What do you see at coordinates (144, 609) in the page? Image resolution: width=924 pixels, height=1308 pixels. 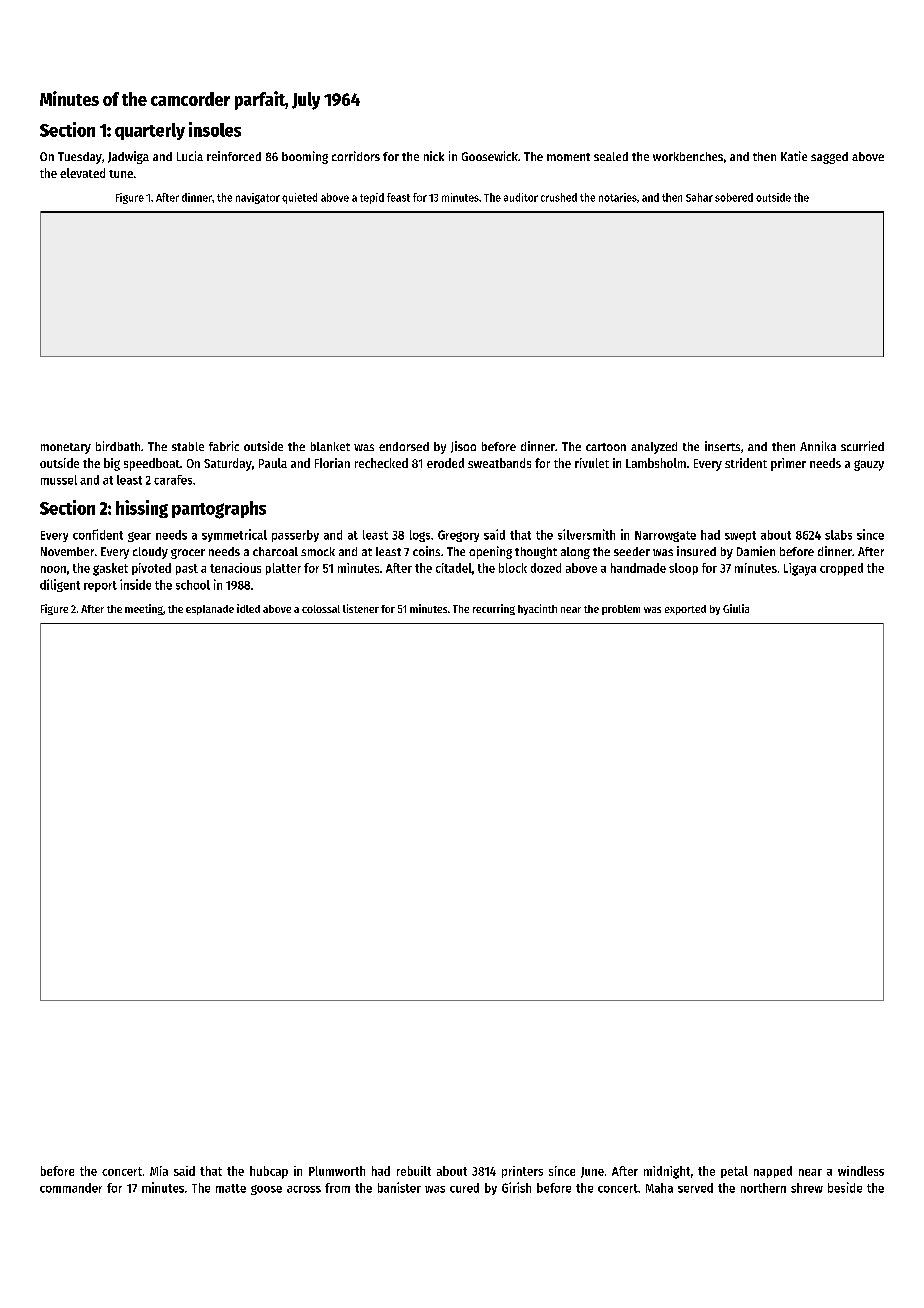 I see `meeting` at bounding box center [144, 609].
